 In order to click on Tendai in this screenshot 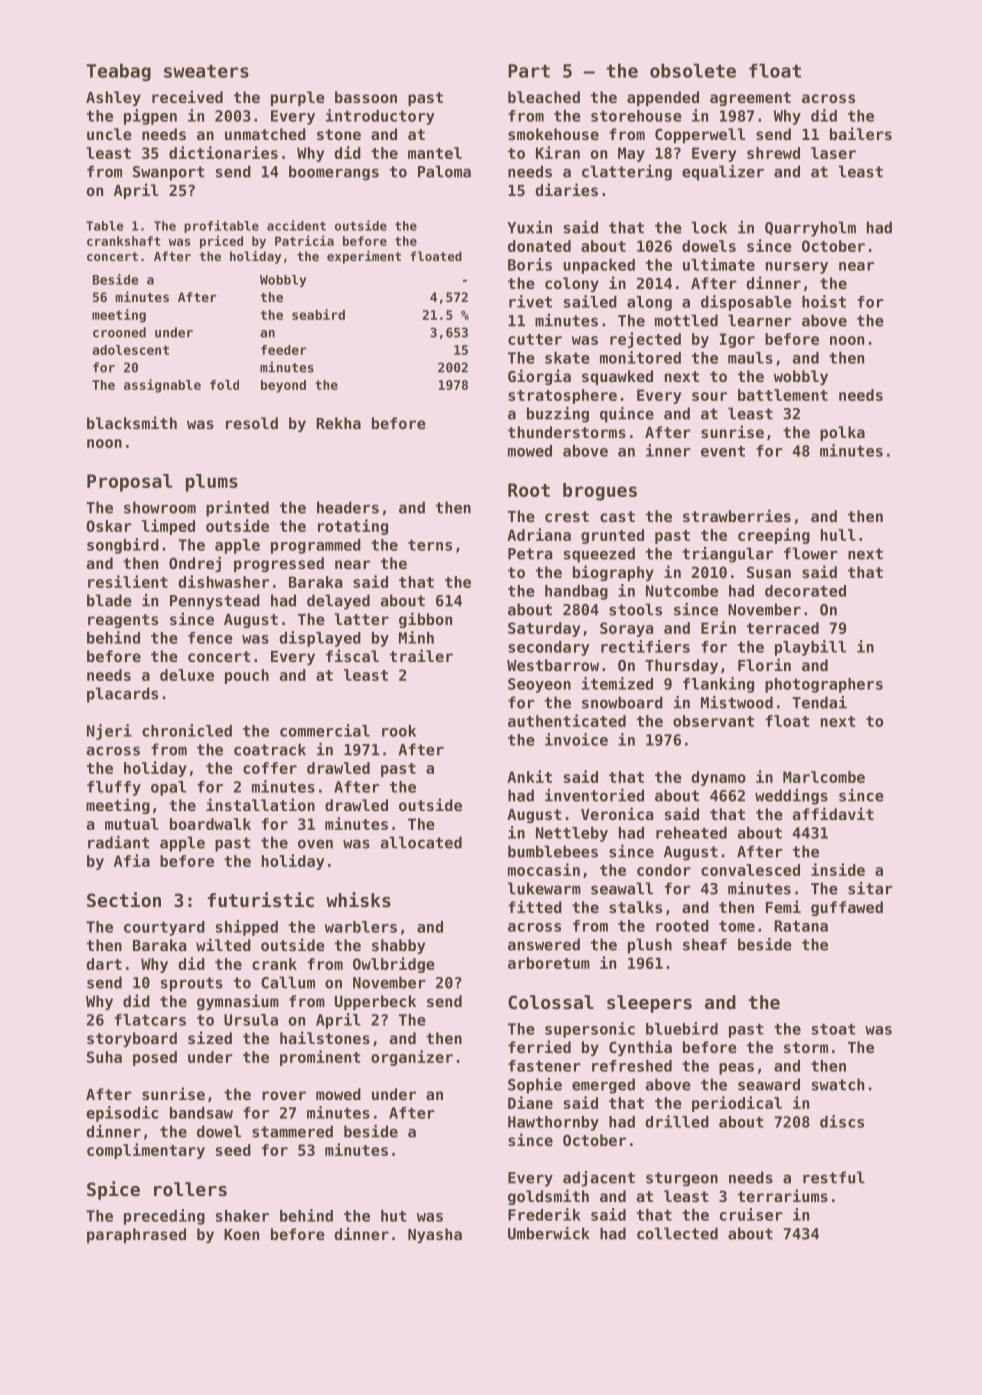, I will do `click(819, 702)`.
